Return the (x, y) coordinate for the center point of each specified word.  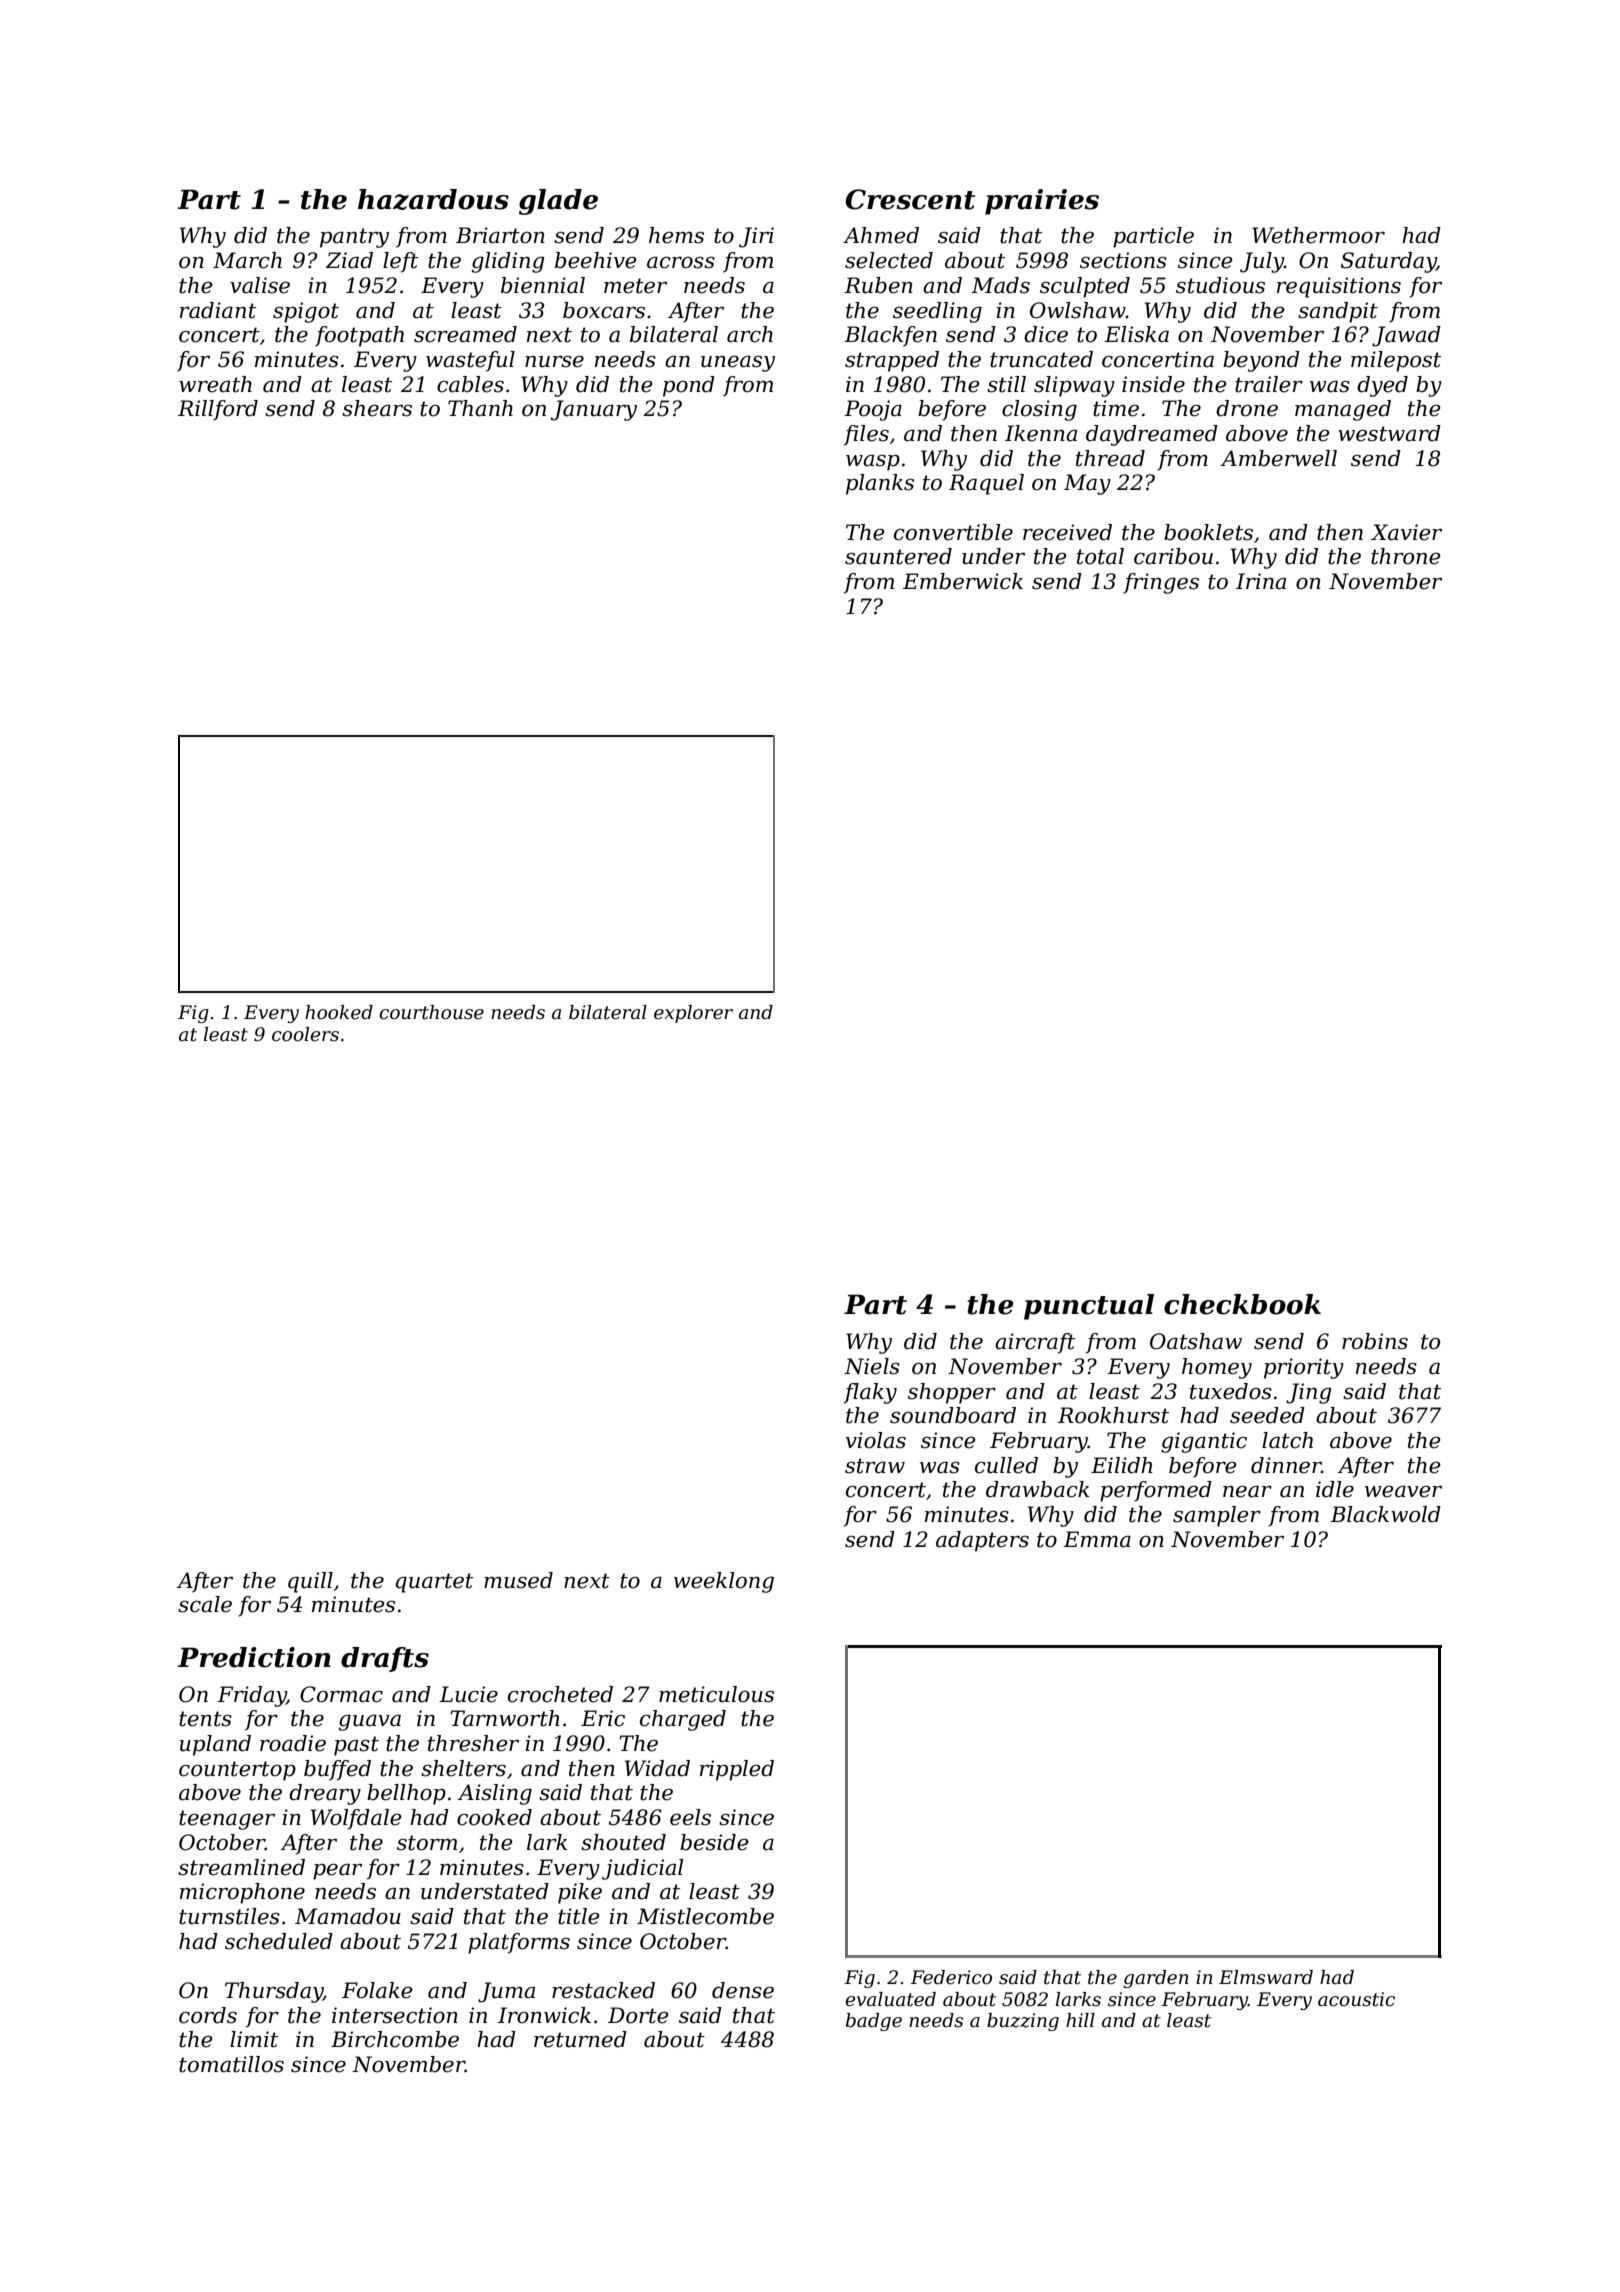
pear (337, 1871)
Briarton (500, 235)
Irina (1261, 581)
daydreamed (1152, 435)
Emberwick (963, 581)
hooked (339, 1012)
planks (880, 484)
